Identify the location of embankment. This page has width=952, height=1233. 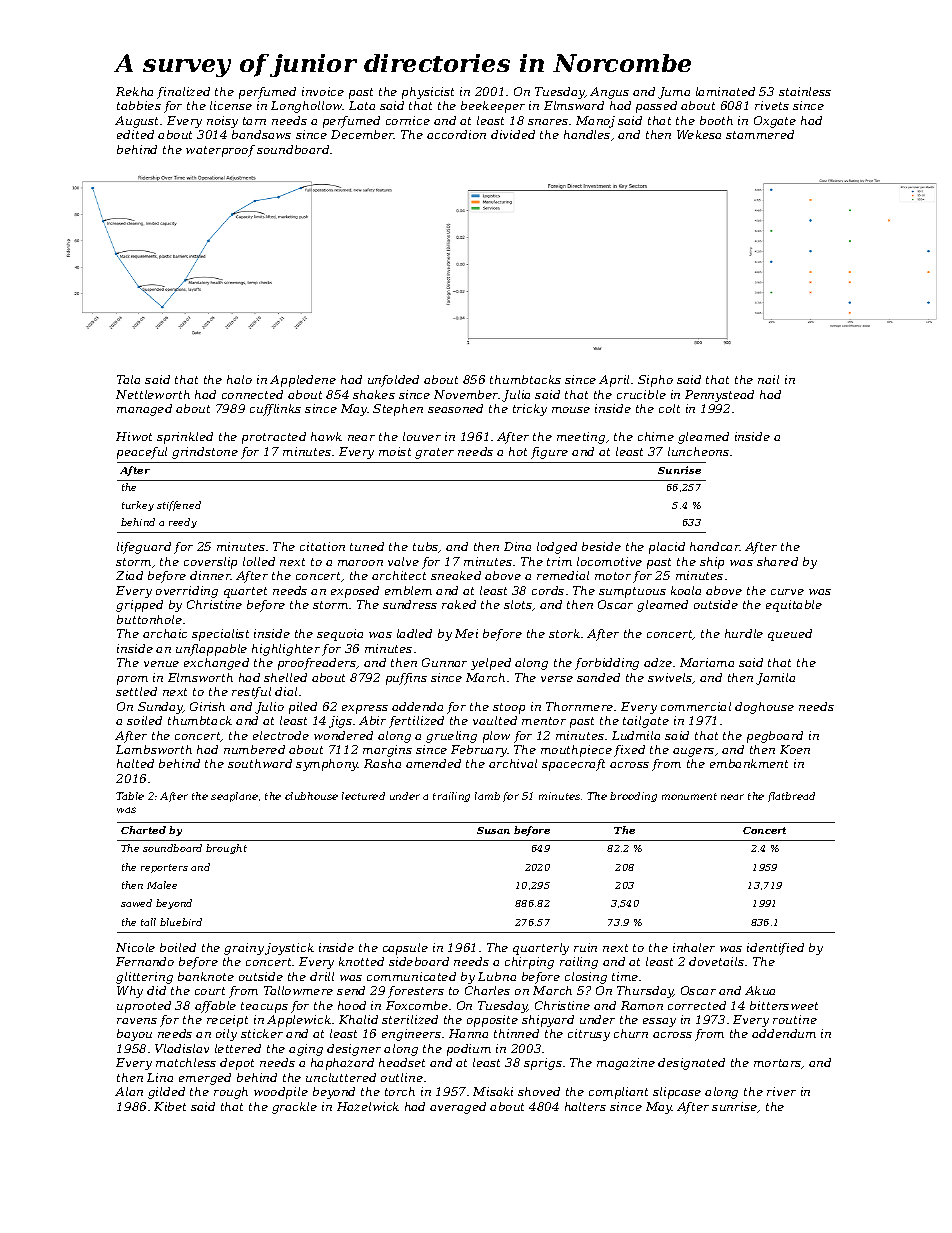
(749, 763).
